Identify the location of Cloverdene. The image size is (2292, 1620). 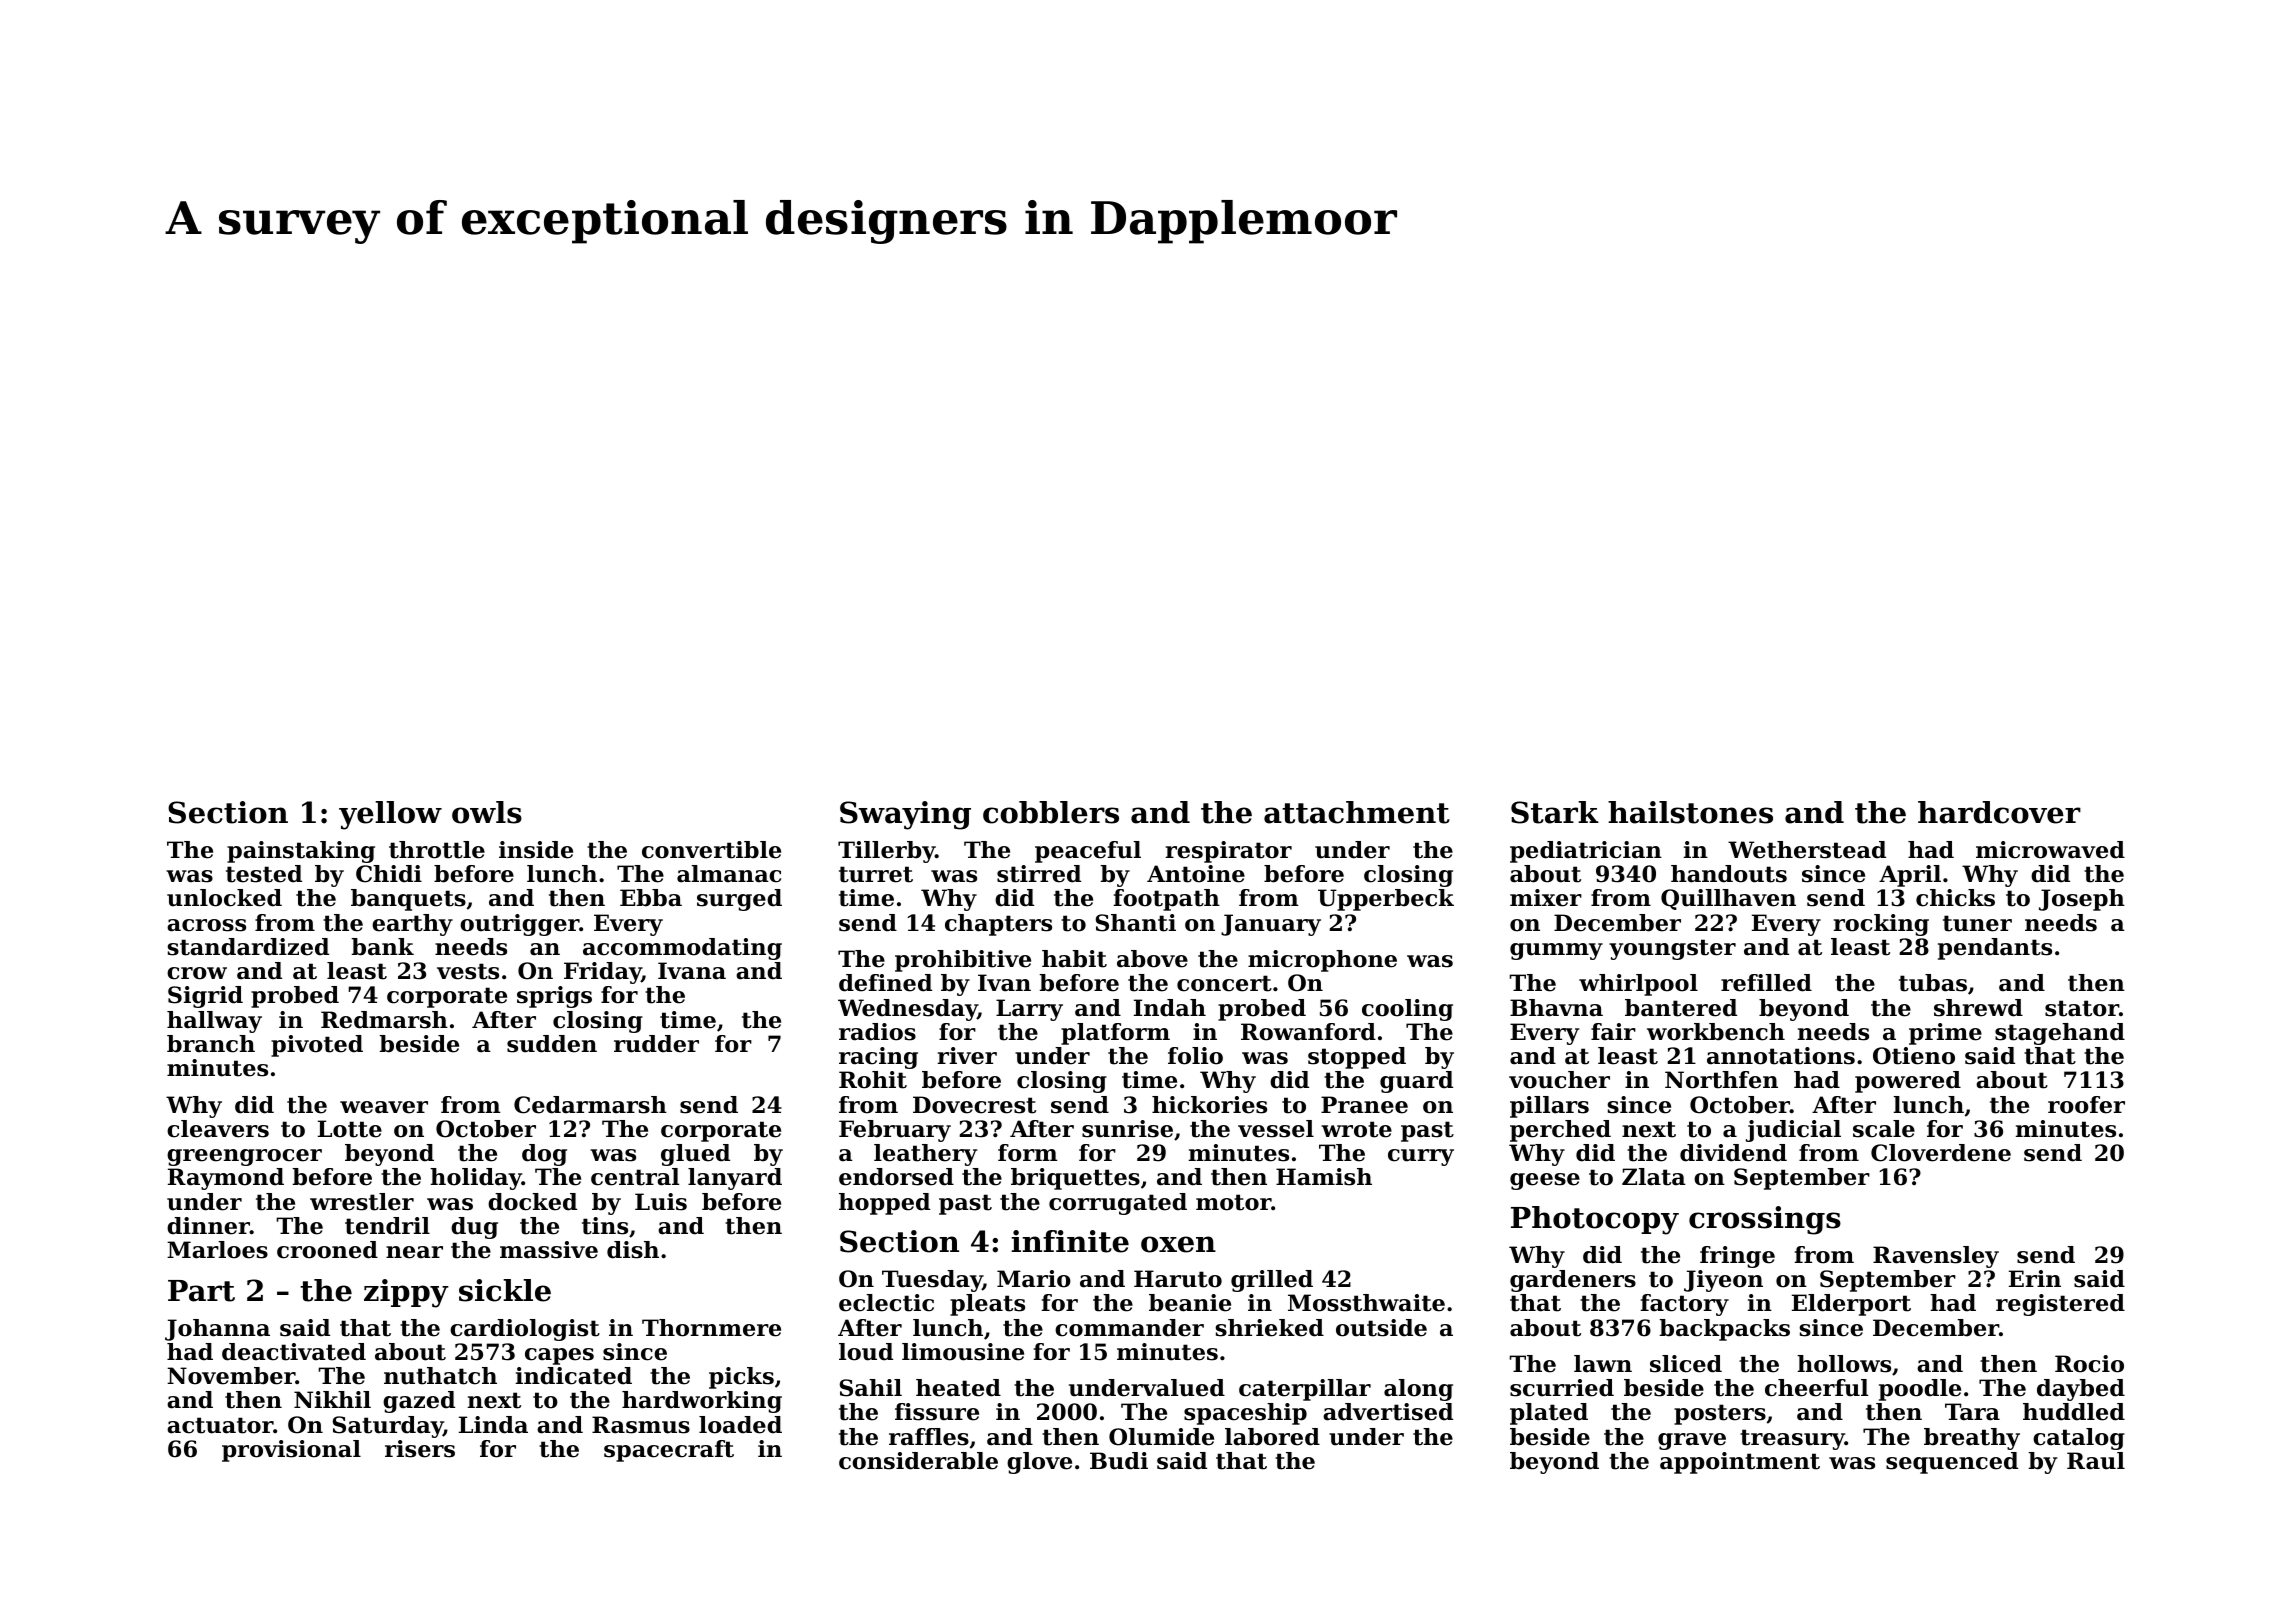
(1941, 1153).
